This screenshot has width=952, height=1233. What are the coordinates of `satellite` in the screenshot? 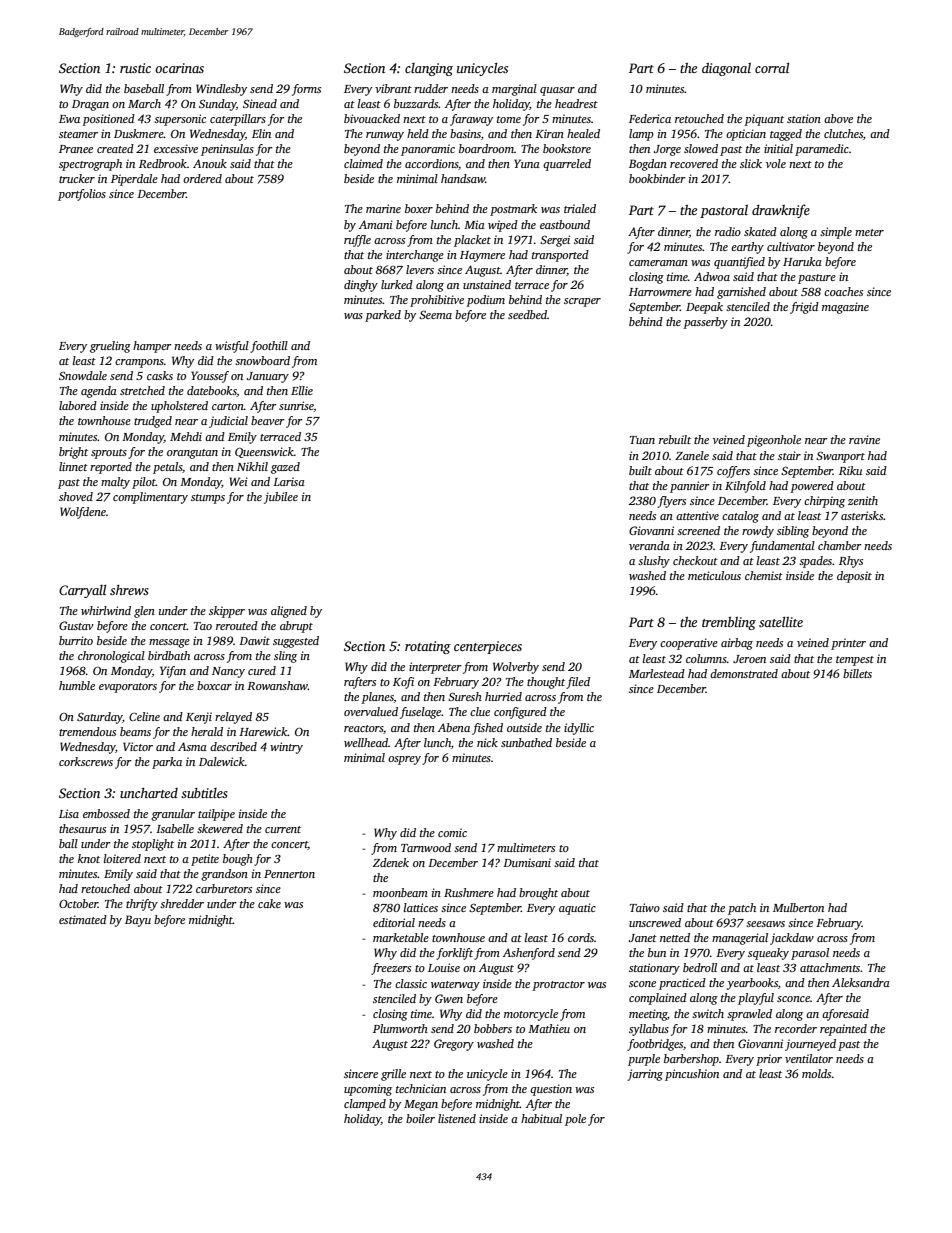 It's located at (781, 622).
